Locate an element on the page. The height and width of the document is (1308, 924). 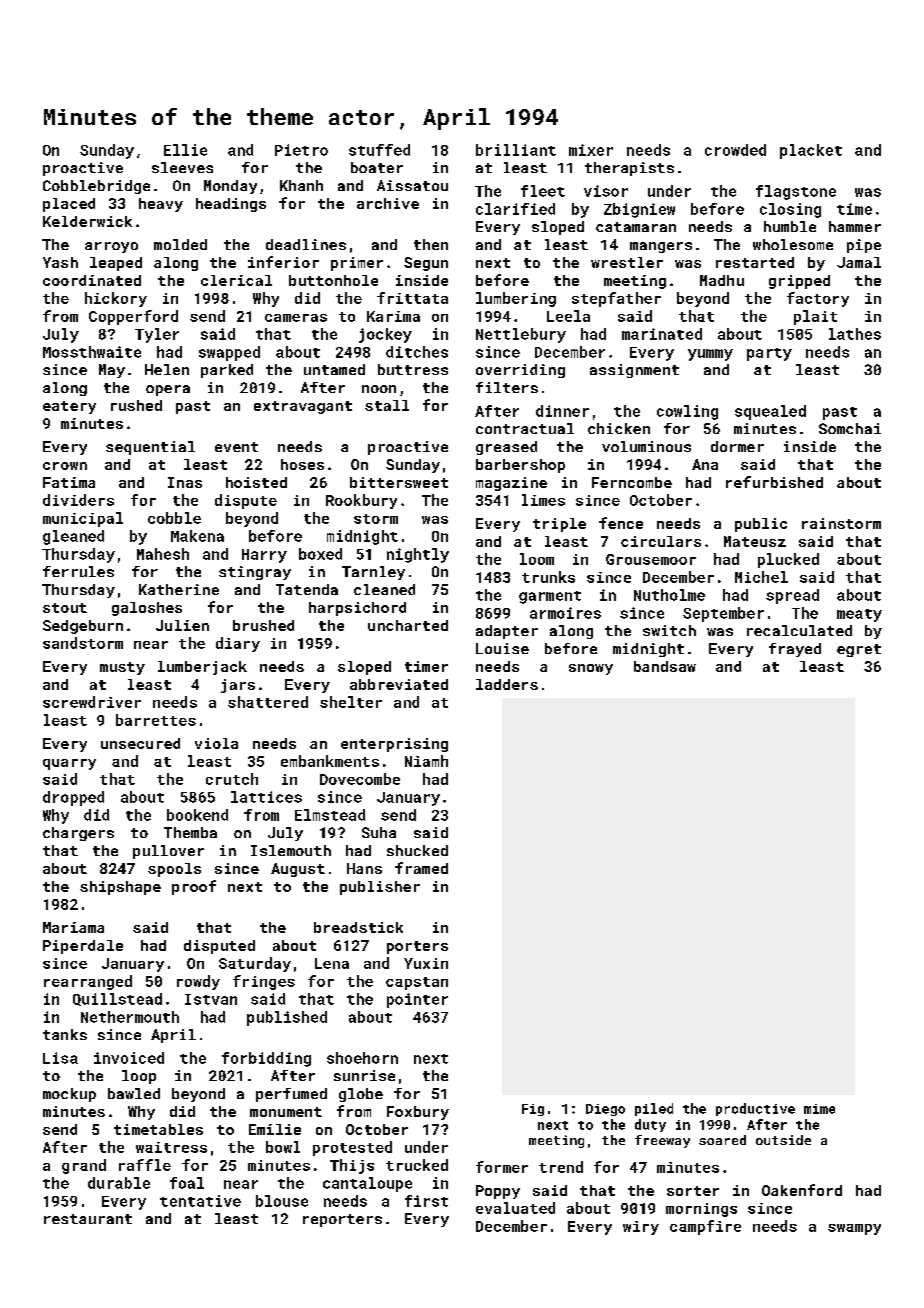
freeway is located at coordinates (662, 1141).
